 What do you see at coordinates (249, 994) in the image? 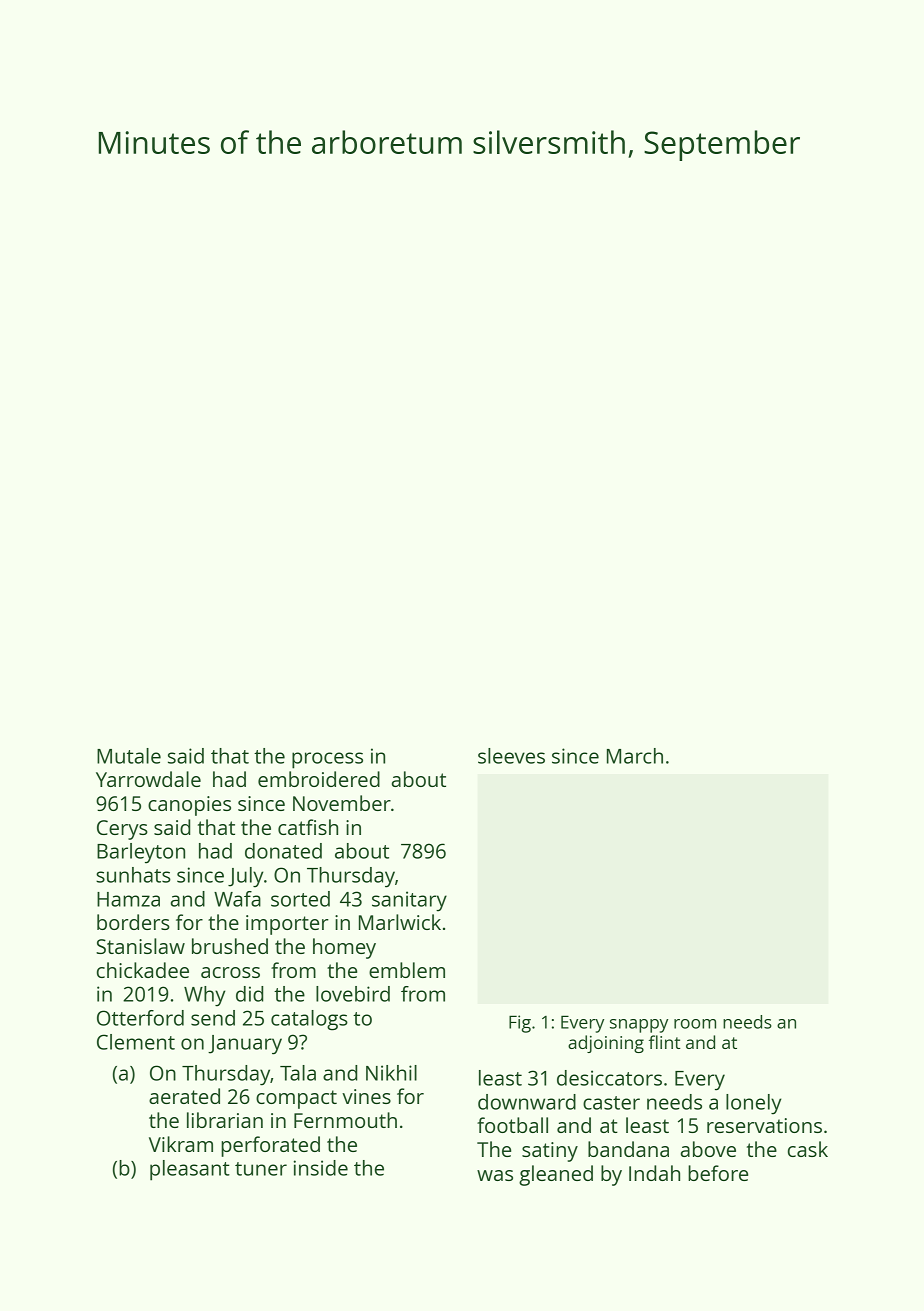
I see `did` at bounding box center [249, 994].
